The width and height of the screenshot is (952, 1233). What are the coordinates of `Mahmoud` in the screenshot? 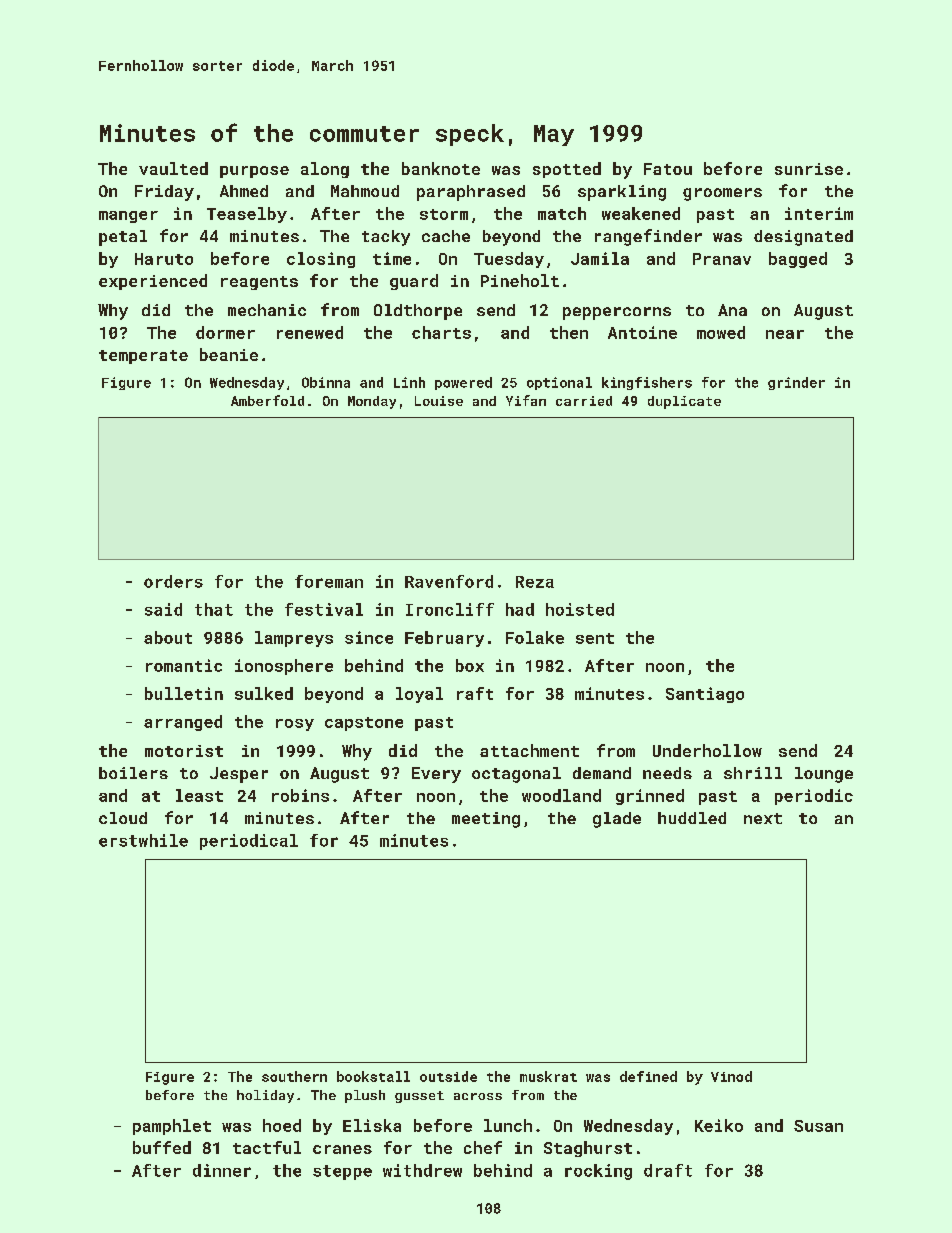 It's located at (365, 191).
